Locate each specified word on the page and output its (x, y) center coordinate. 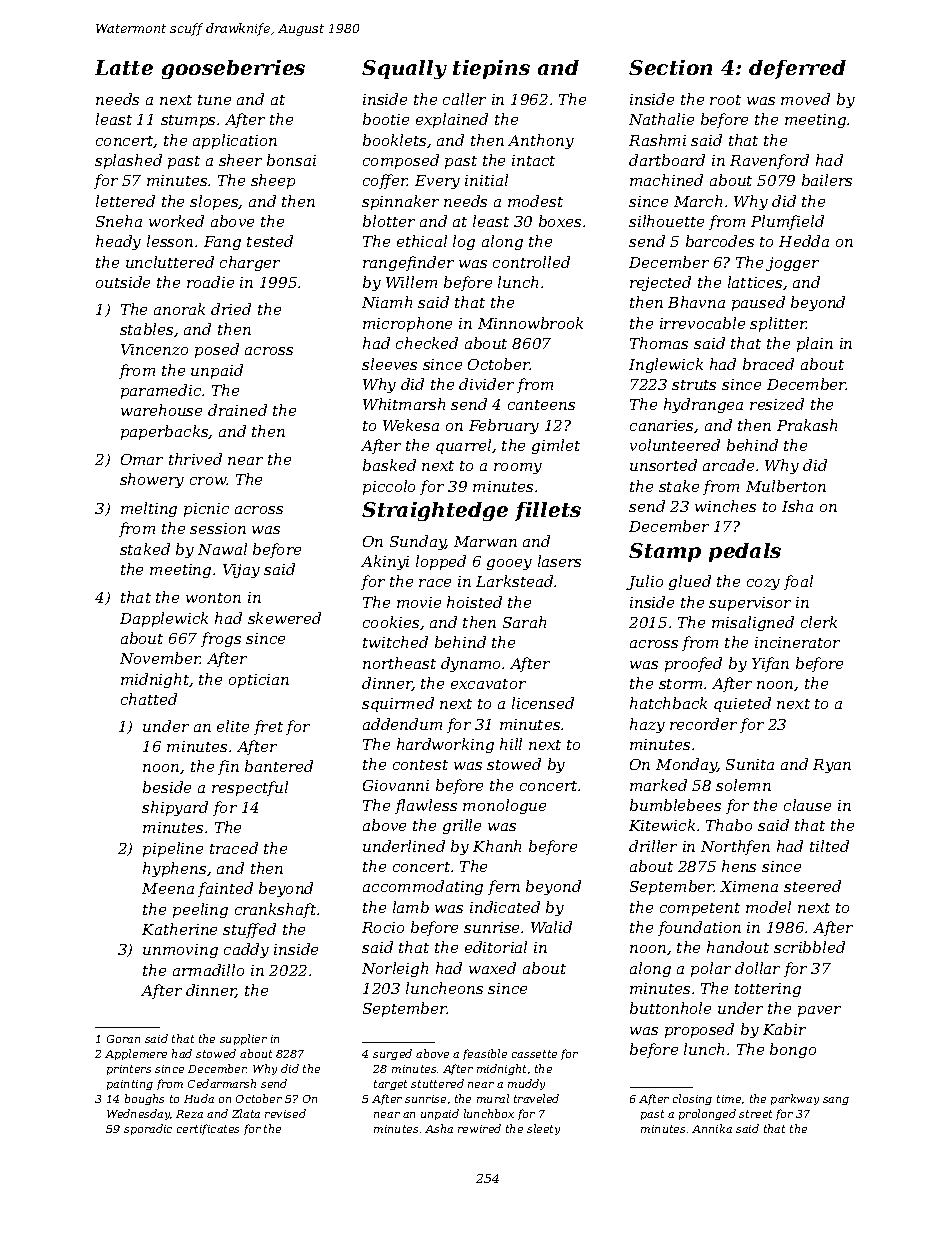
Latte (124, 67)
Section (670, 67)
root (725, 100)
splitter (778, 324)
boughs (144, 1099)
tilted (829, 846)
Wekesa (411, 425)
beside (167, 787)
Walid (551, 927)
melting (149, 509)
